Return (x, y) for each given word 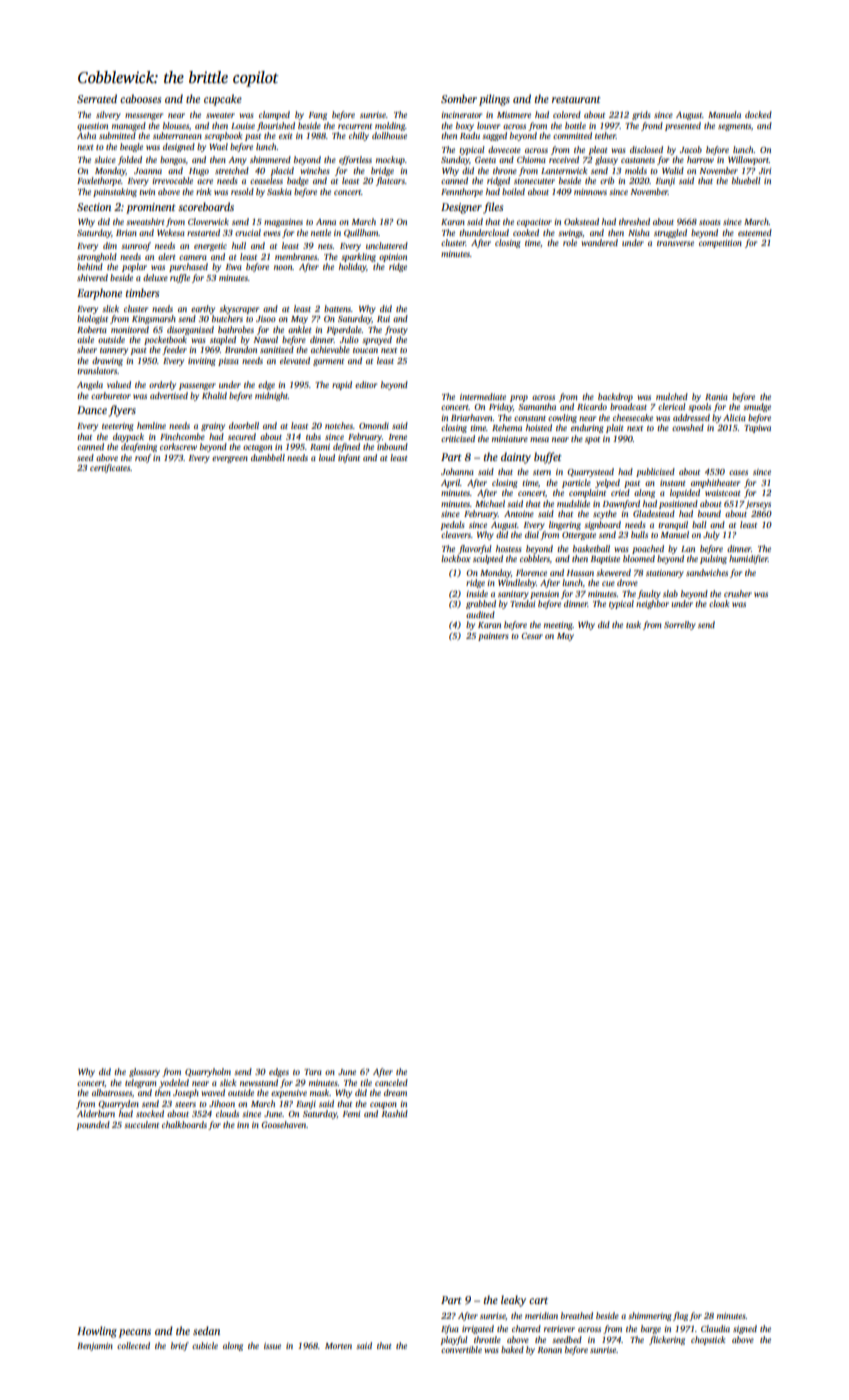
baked (512, 1349)
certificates (110, 468)
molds (636, 170)
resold (242, 191)
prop (519, 398)
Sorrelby (680, 625)
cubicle (205, 1345)
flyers (122, 411)
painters (493, 637)
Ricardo (592, 406)
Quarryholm (208, 1072)
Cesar (532, 636)
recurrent (355, 126)
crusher (738, 593)
